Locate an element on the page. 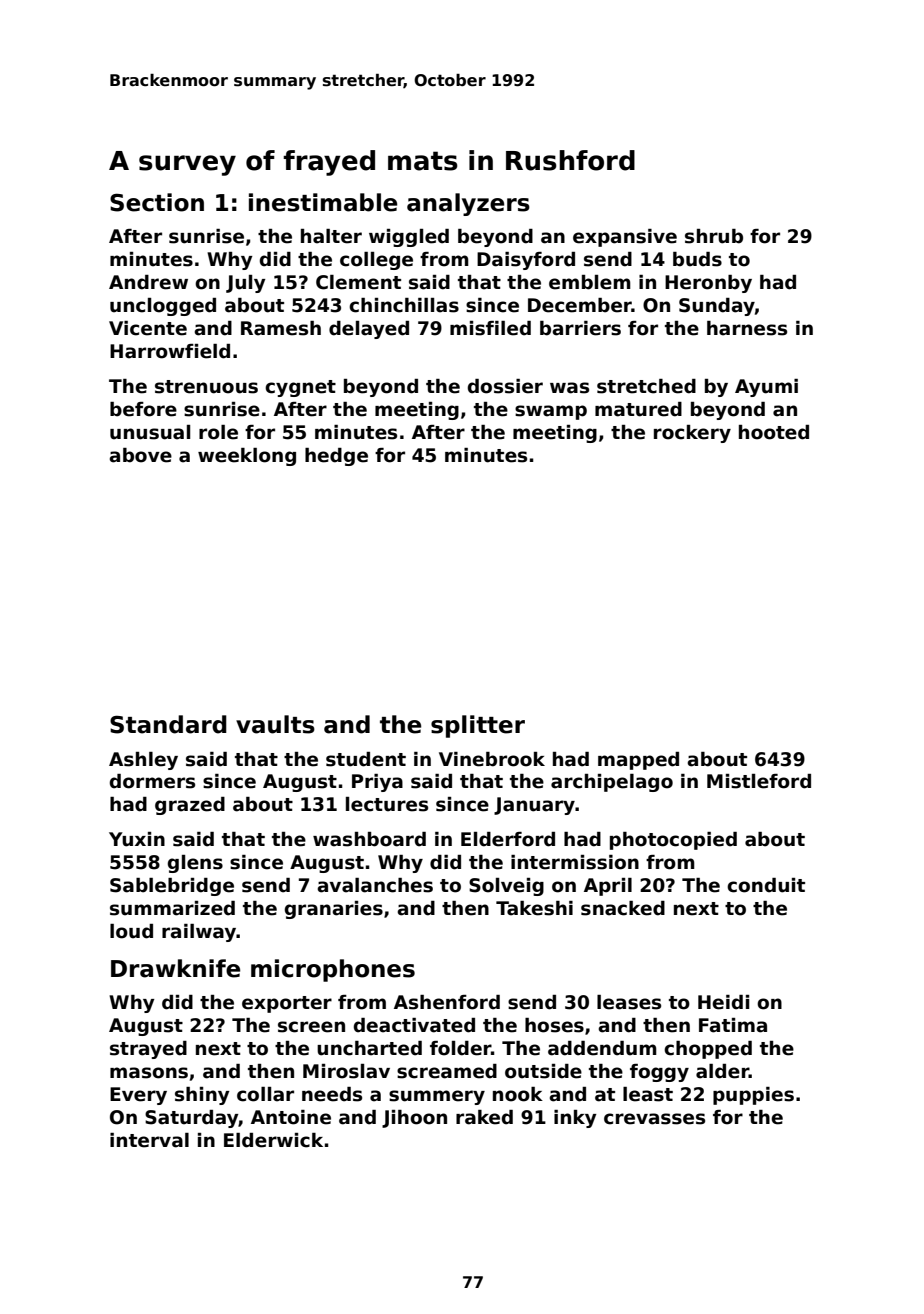 This image has height=1314, width=924. washboard is located at coordinates (369, 839).
